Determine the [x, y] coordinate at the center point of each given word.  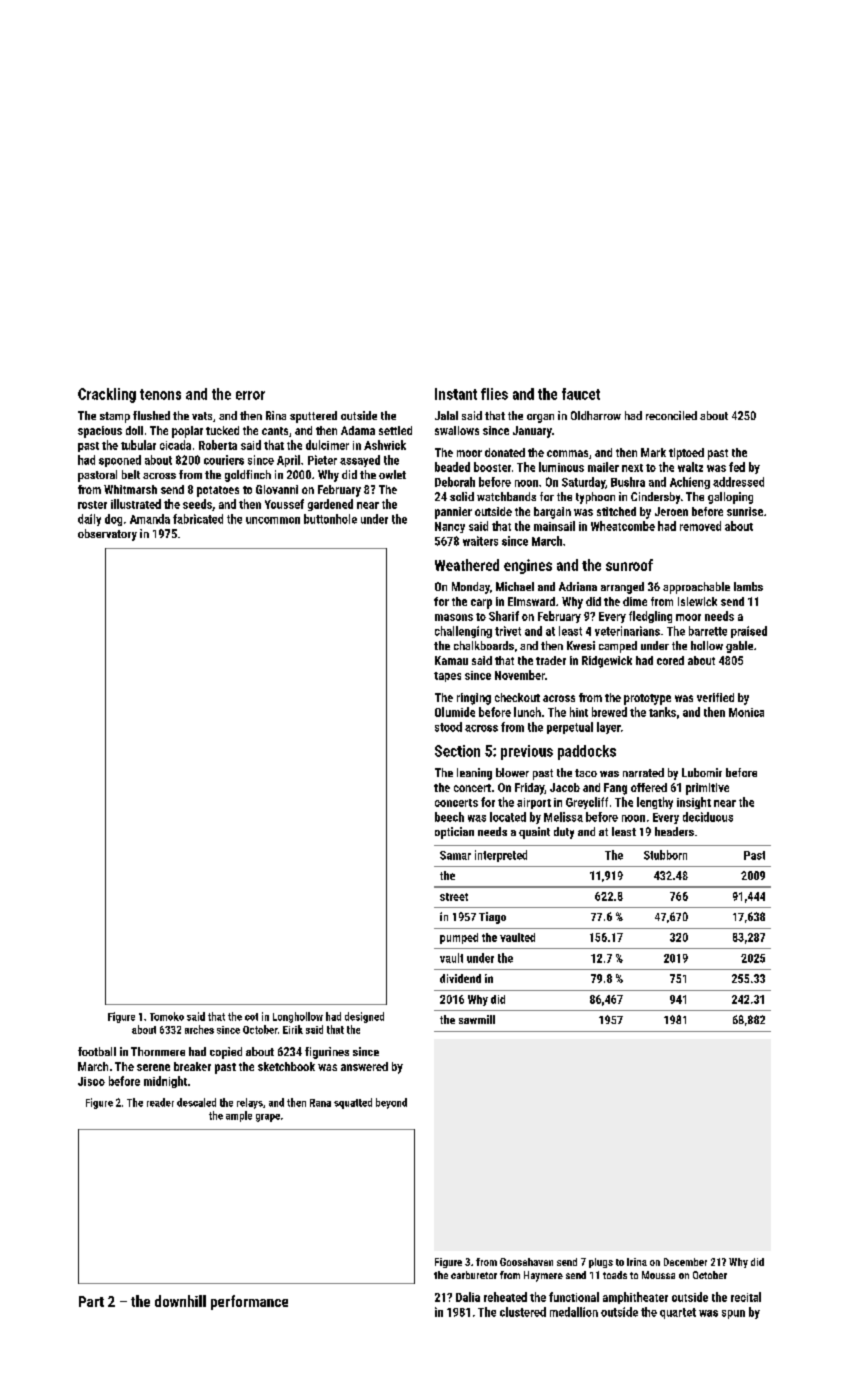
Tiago [492, 918]
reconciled [671, 415]
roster [92, 505]
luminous [561, 467]
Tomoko [167, 1016]
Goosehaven [526, 1262]
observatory [107, 535]
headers [674, 831]
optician [454, 833]
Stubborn [665, 855]
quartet [678, 1313]
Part [91, 1301]
